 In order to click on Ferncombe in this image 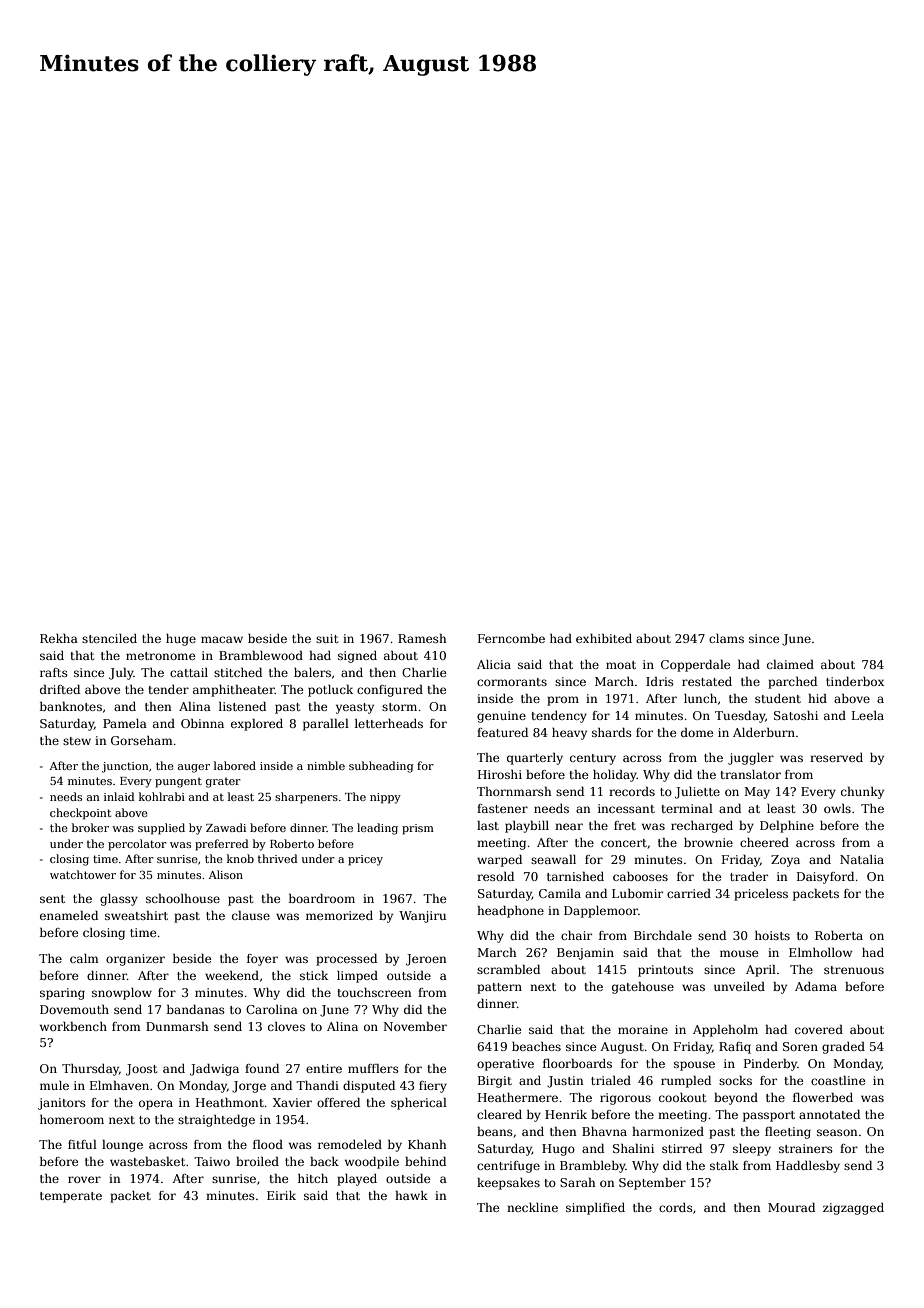, I will do `click(511, 638)`.
